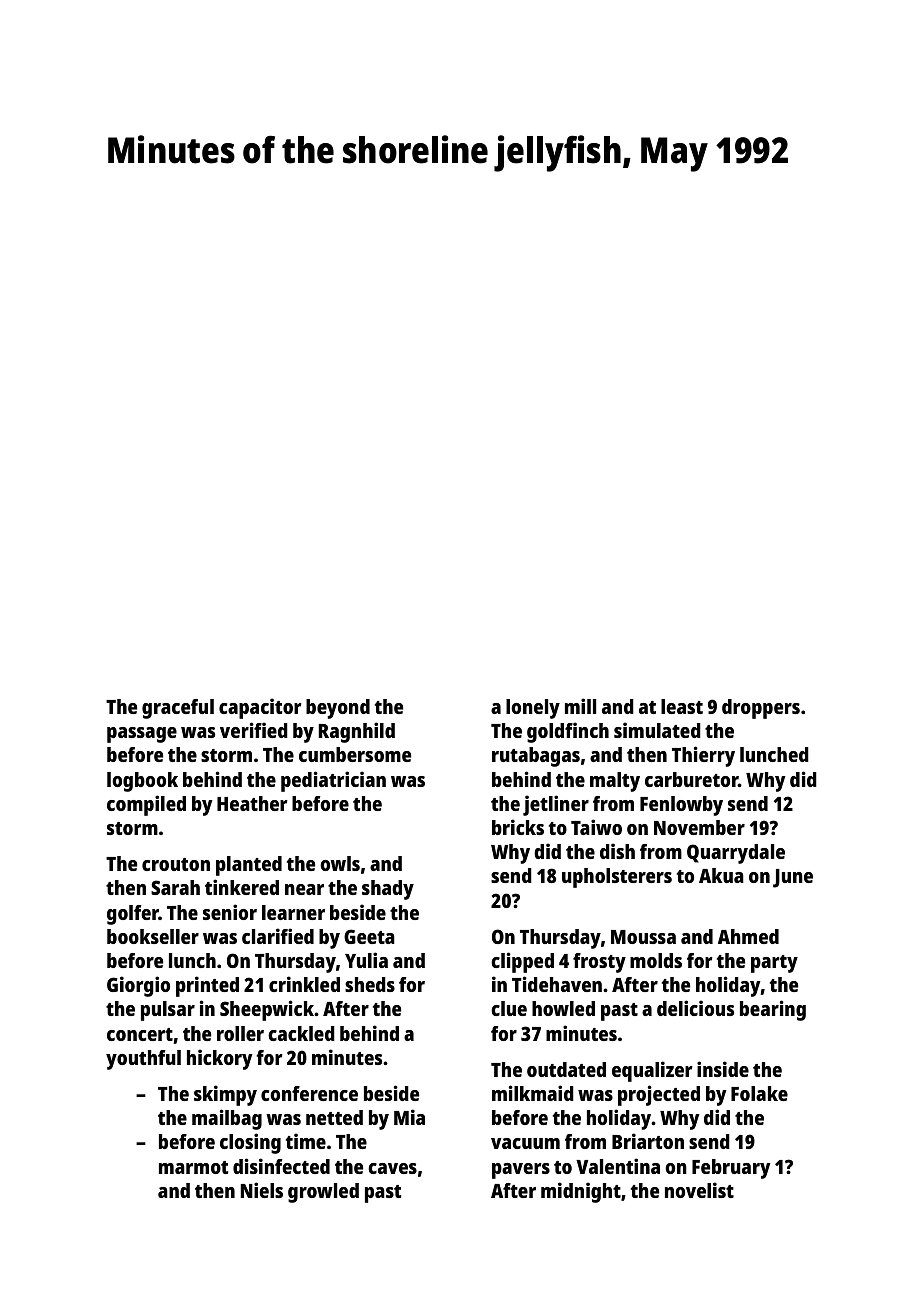  What do you see at coordinates (153, 936) in the document?
I see `bookseller` at bounding box center [153, 936].
